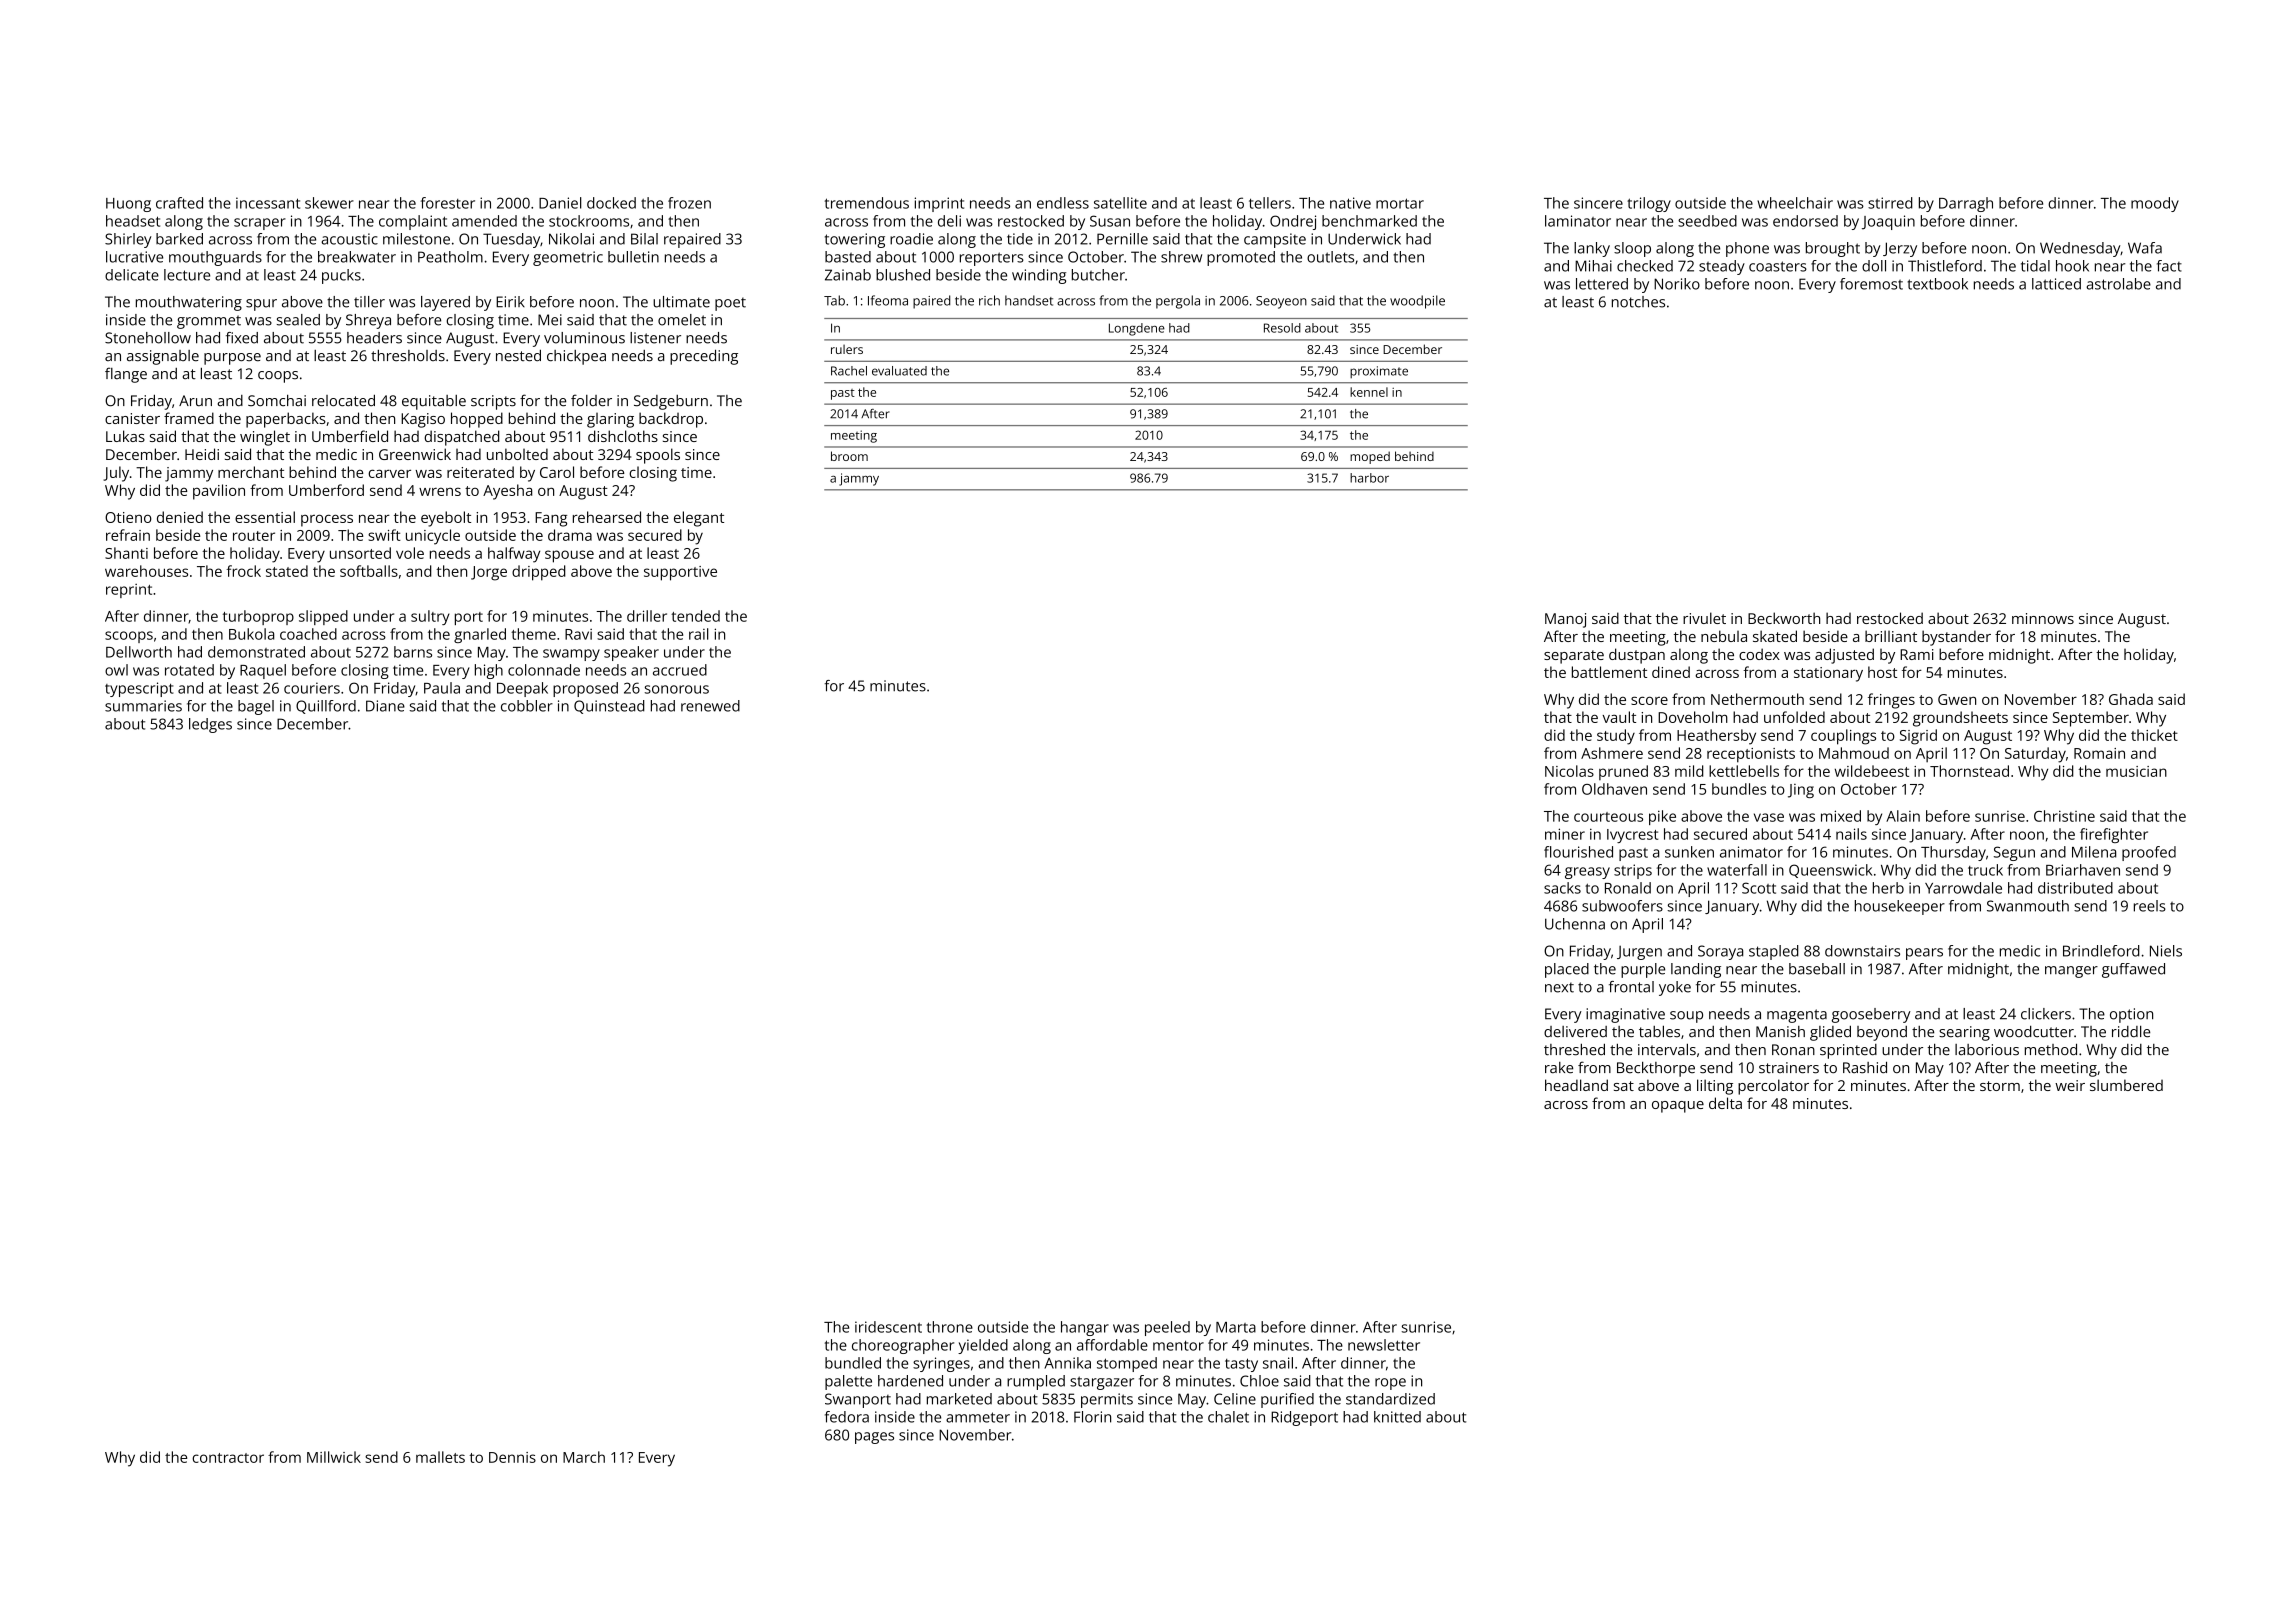  I want to click on astrolabe, so click(2118, 284).
